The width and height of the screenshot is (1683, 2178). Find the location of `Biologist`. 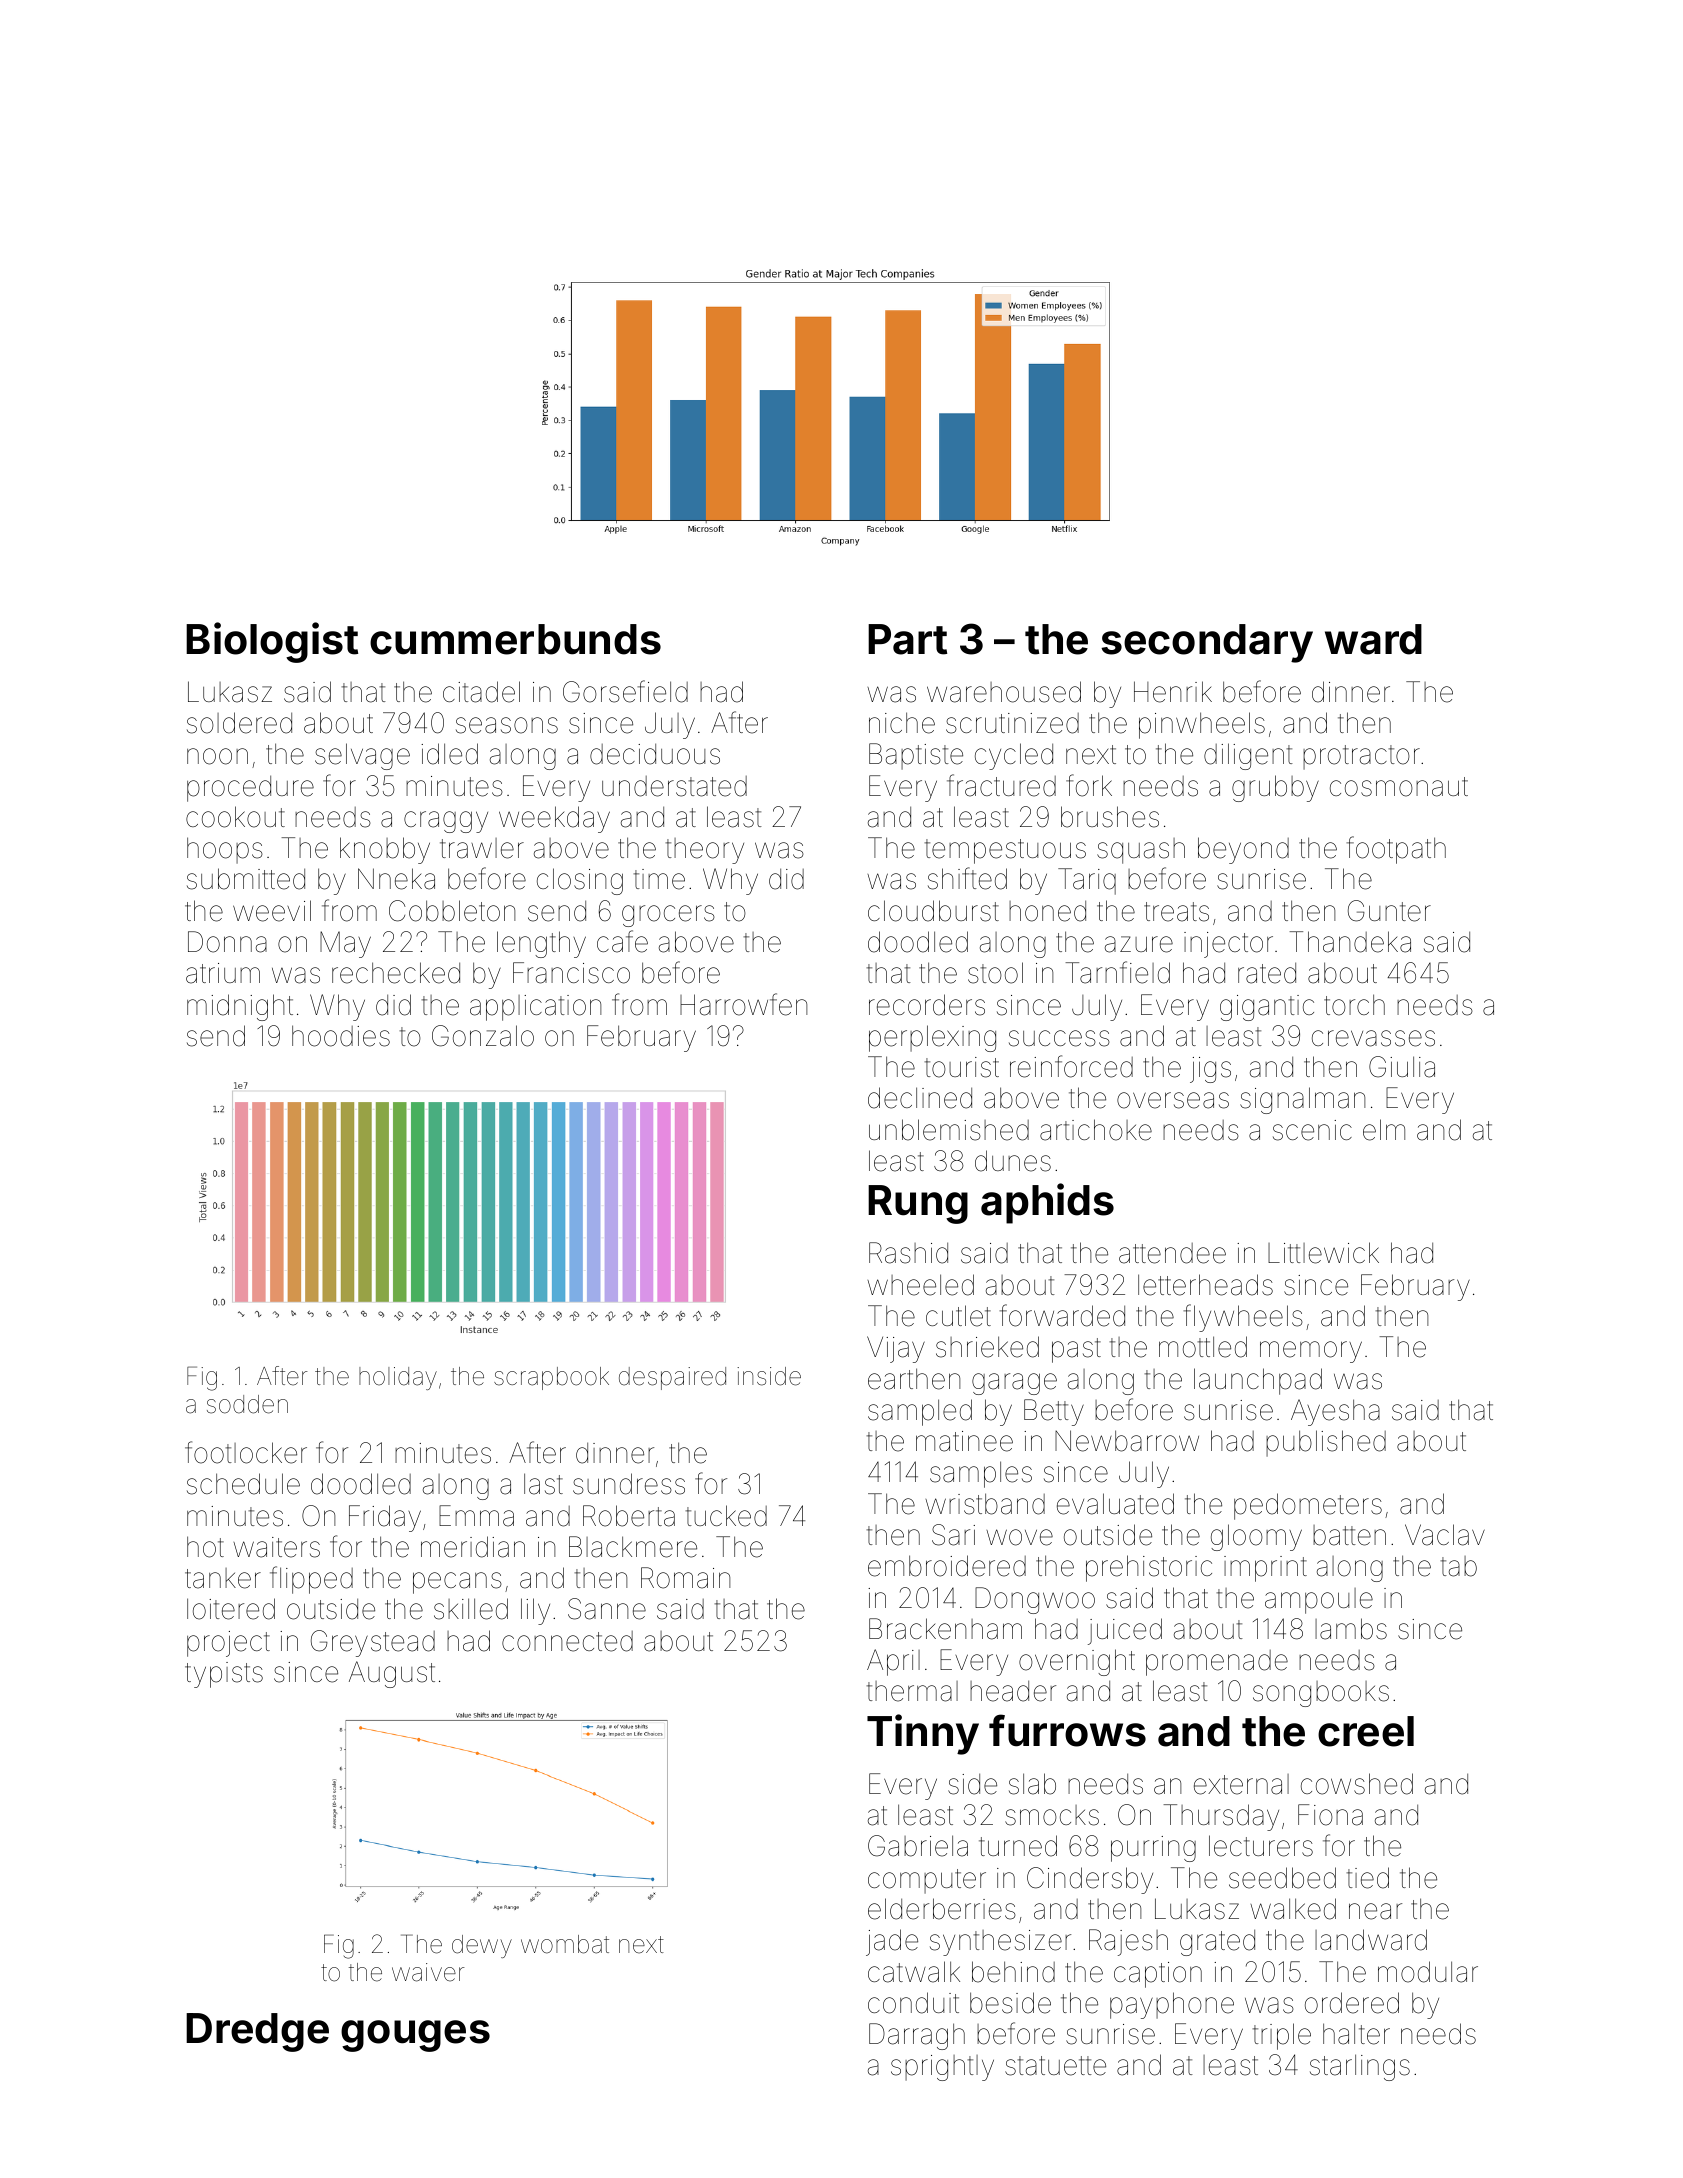

Biologist is located at coordinates (272, 642).
